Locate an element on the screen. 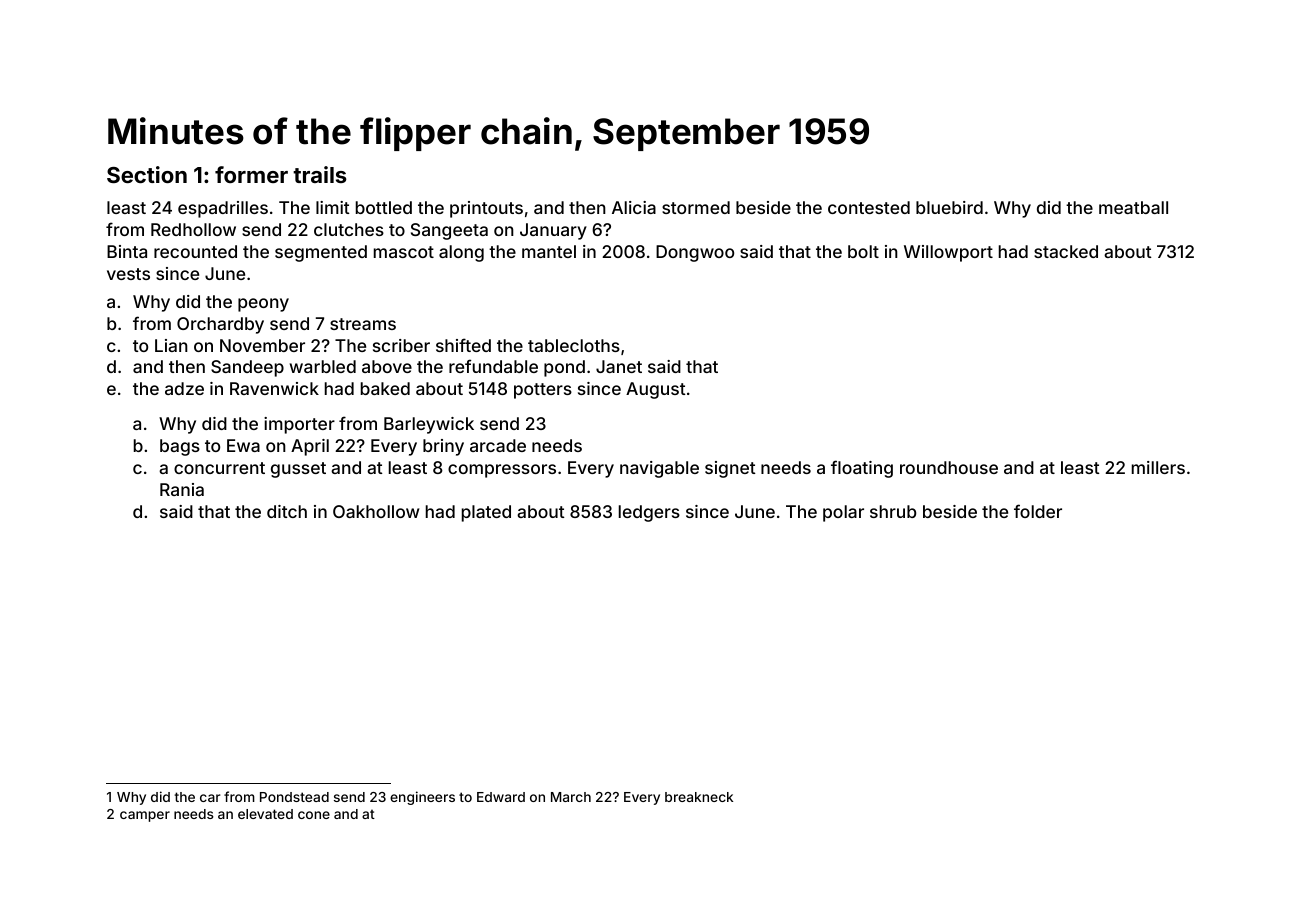 This screenshot has width=1308, height=924. compressors is located at coordinates (502, 471).
